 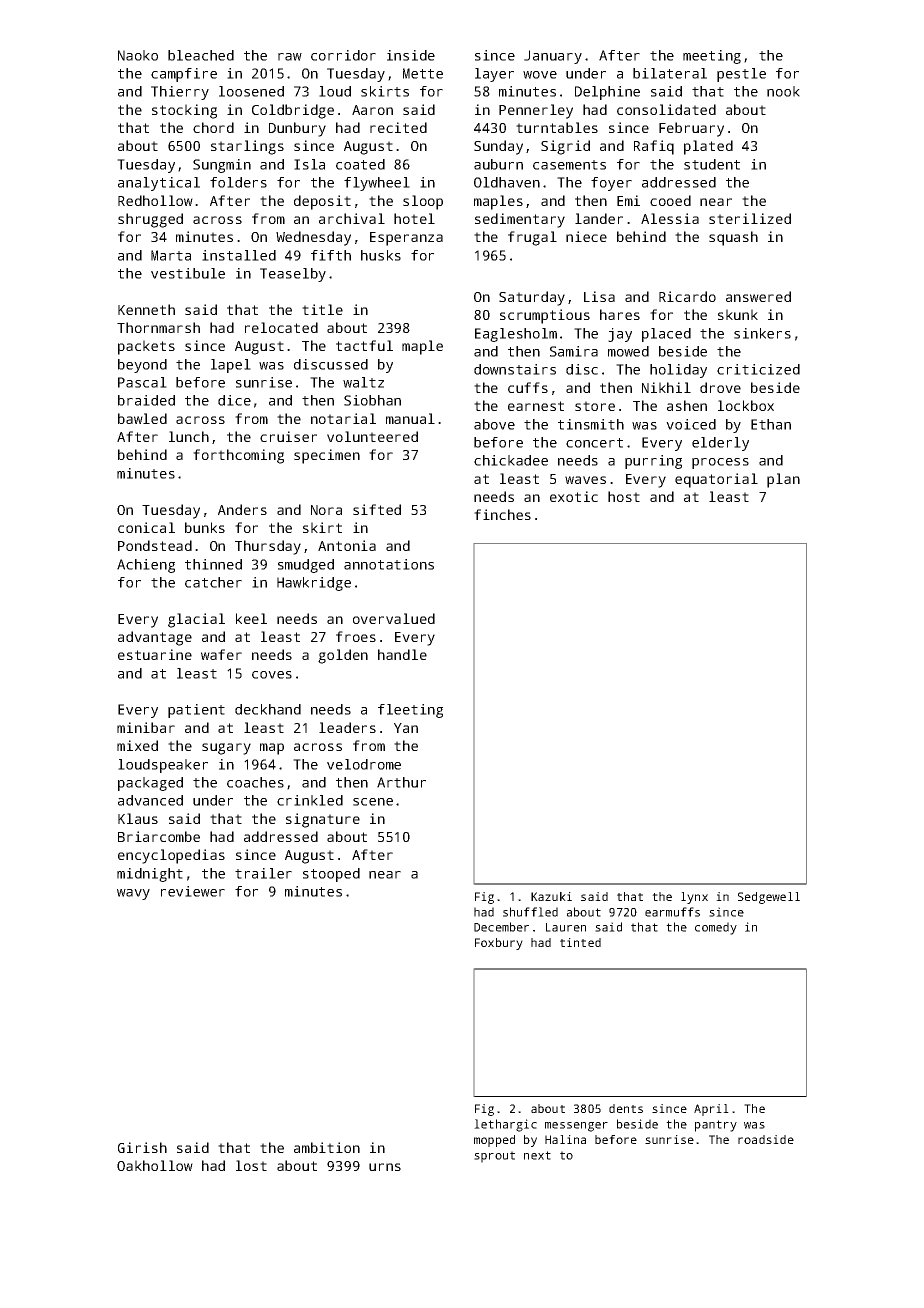 I want to click on plated, so click(x=708, y=147).
